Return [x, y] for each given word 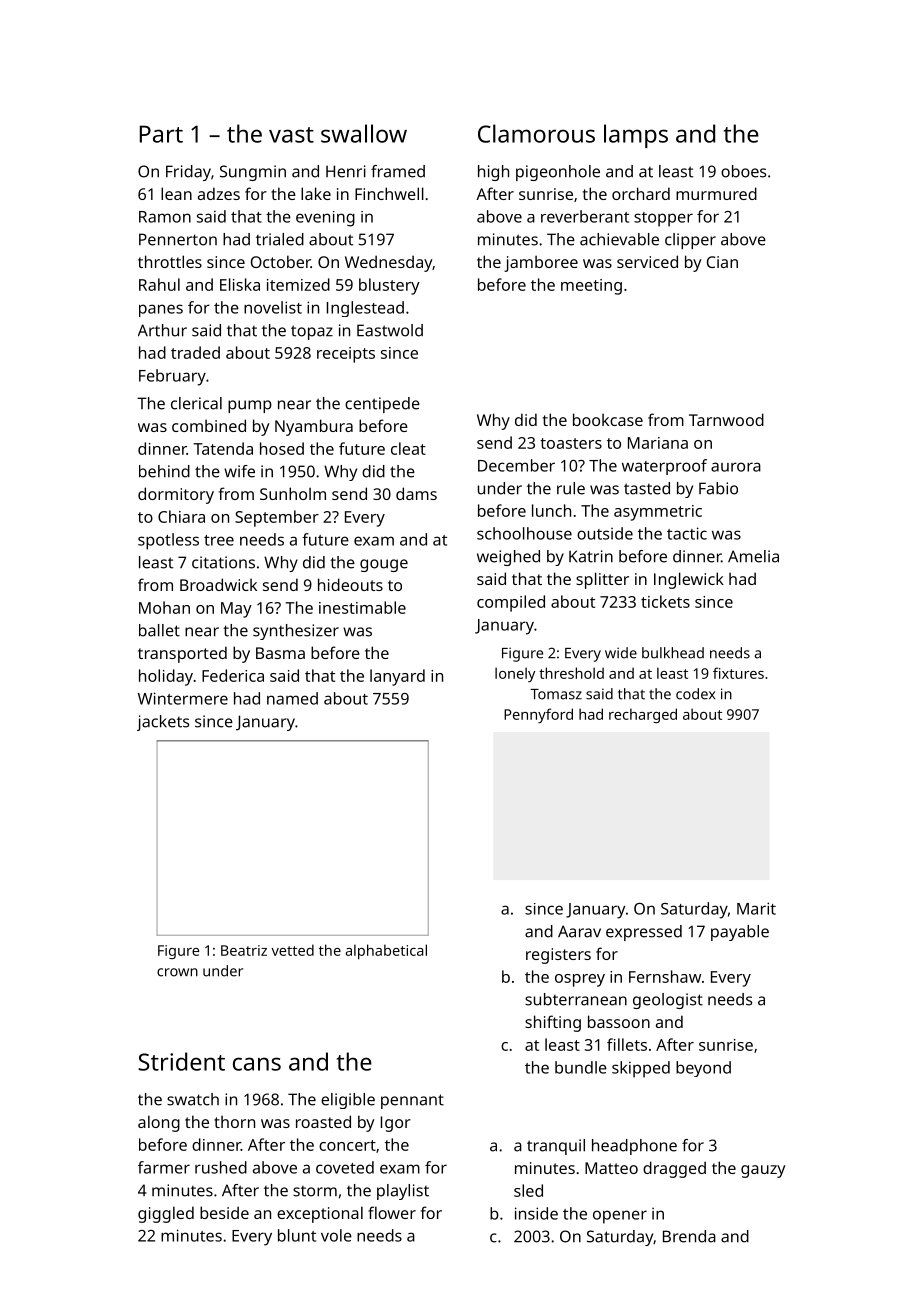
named [292, 698]
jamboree [541, 263]
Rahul [159, 284]
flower [392, 1212]
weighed [508, 558]
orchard [641, 193]
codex [695, 694]
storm [315, 1191]
